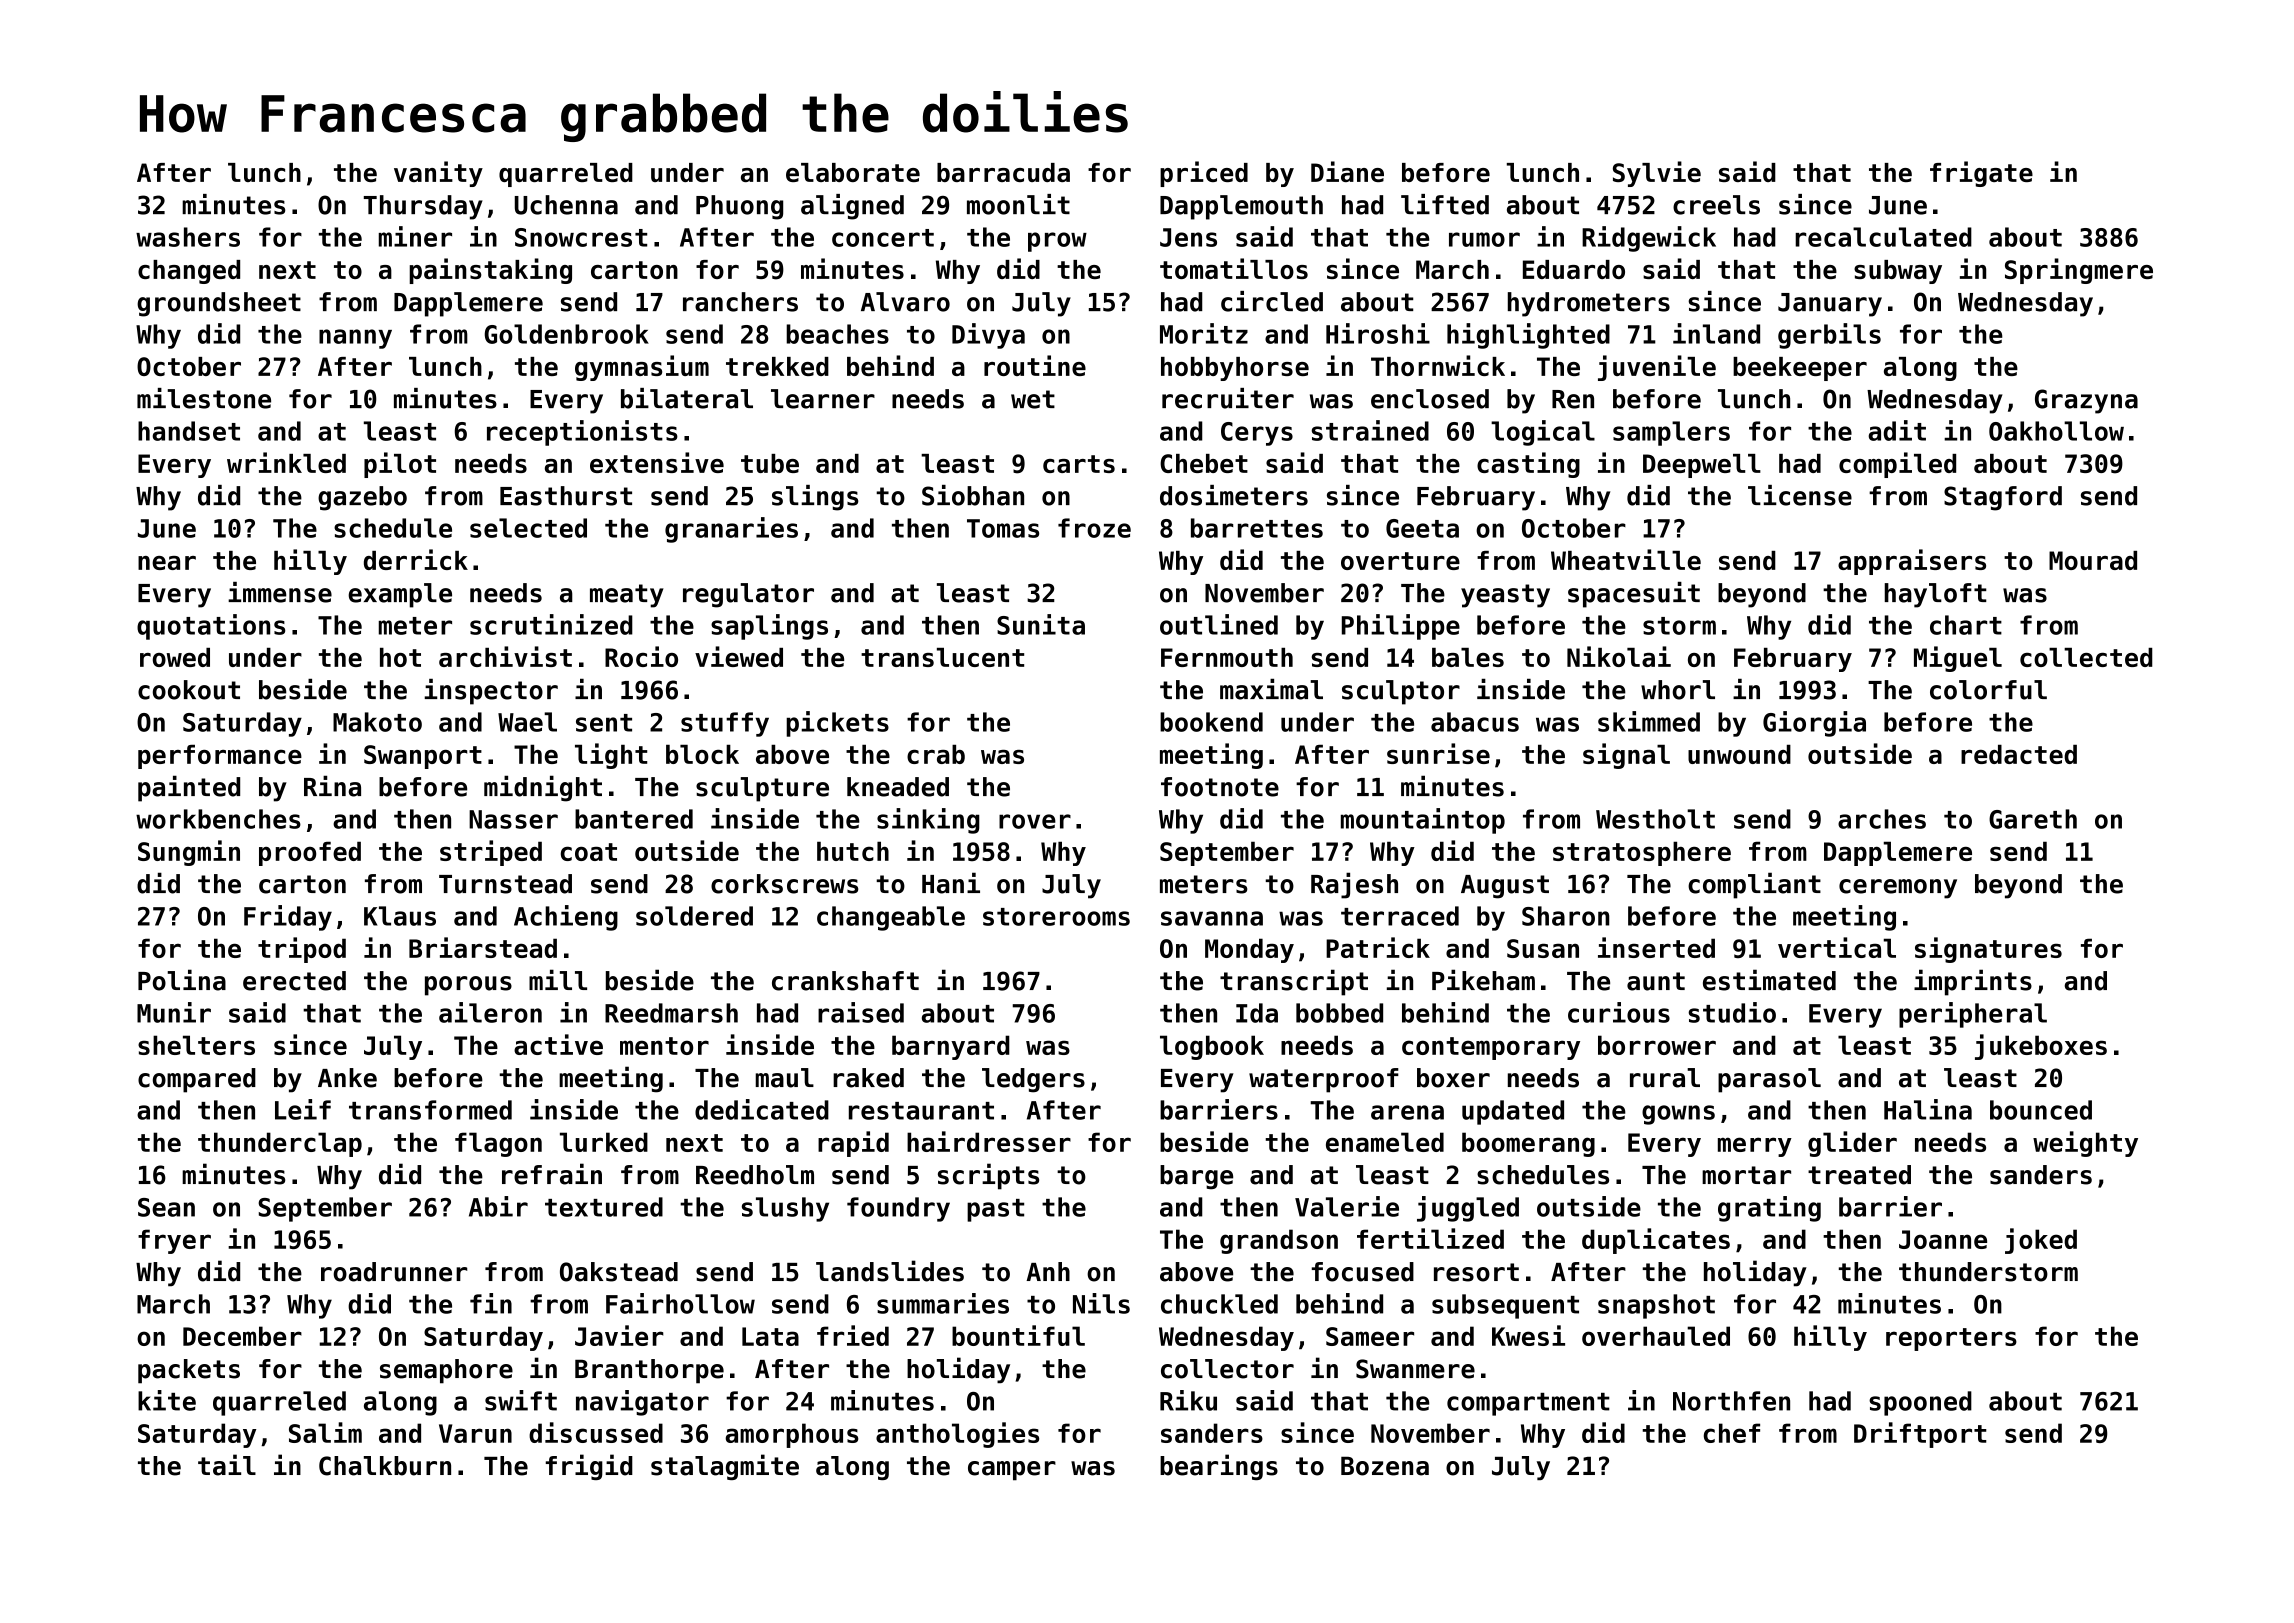 Image resolution: width=2294 pixels, height=1623 pixels. I want to click on contemporary, so click(1491, 1048).
